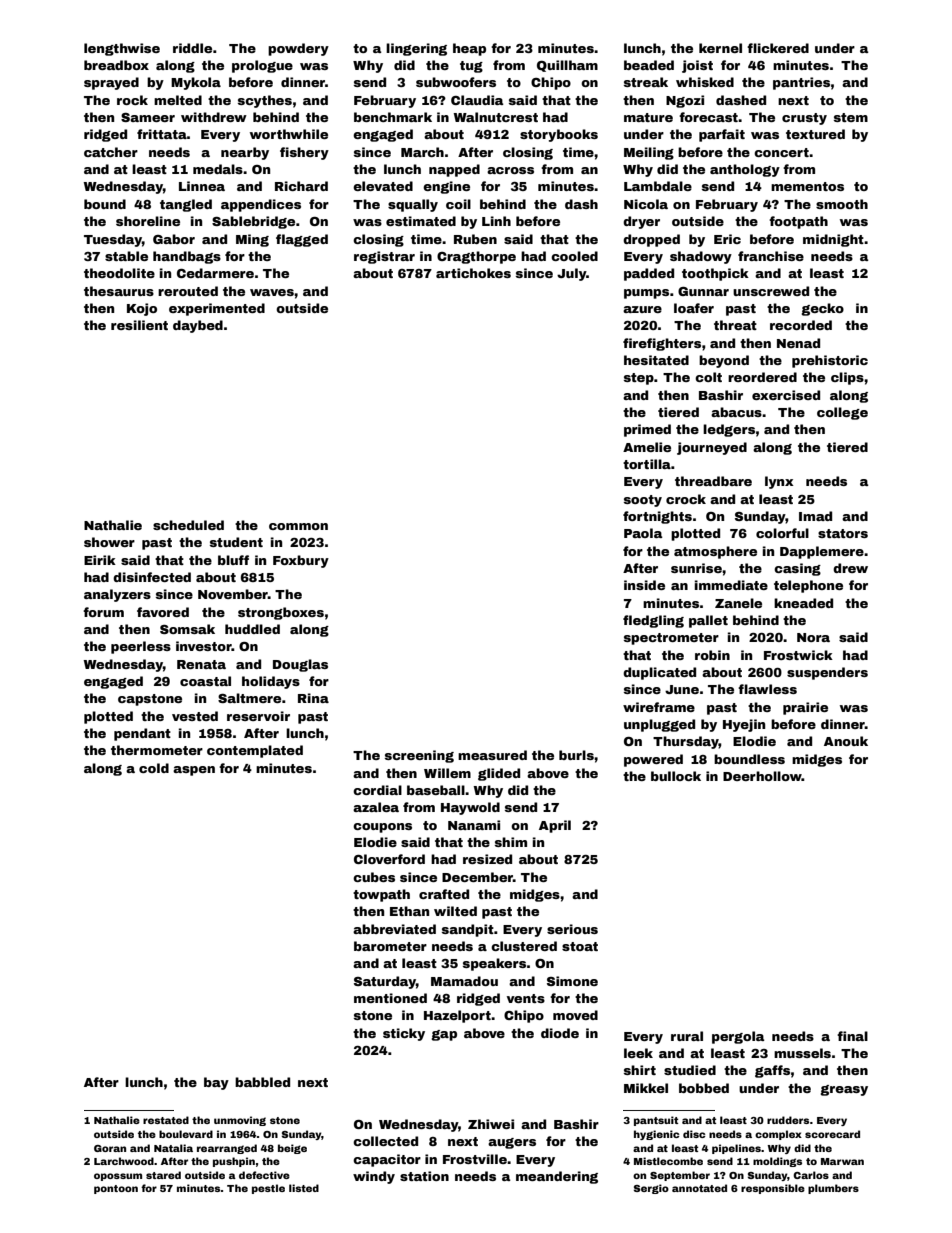  Describe the element at coordinates (477, 100) in the image. I see `Claudia` at that location.
